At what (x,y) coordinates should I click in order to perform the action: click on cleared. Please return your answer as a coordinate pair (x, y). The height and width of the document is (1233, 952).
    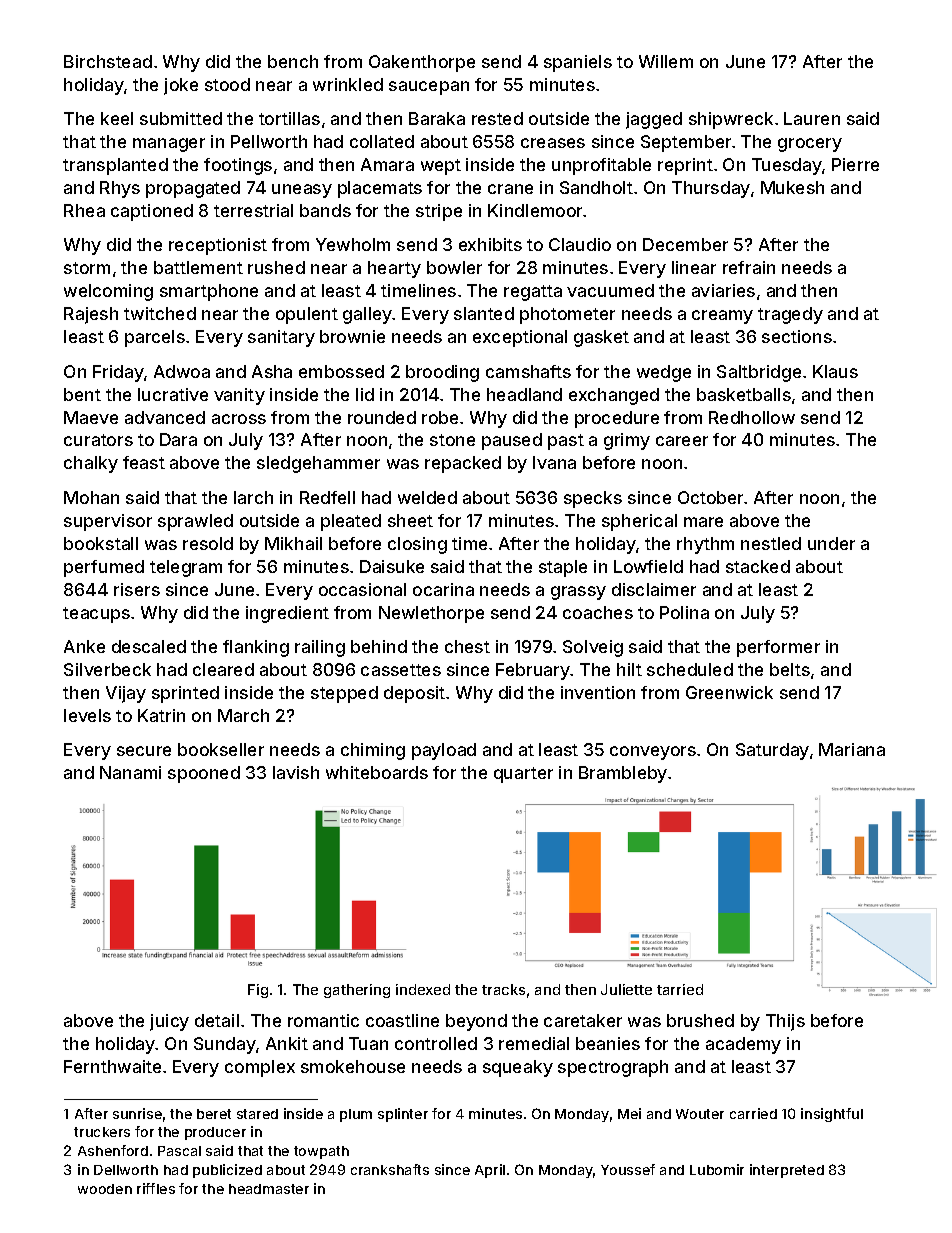
    Looking at the image, I should click on (223, 669).
